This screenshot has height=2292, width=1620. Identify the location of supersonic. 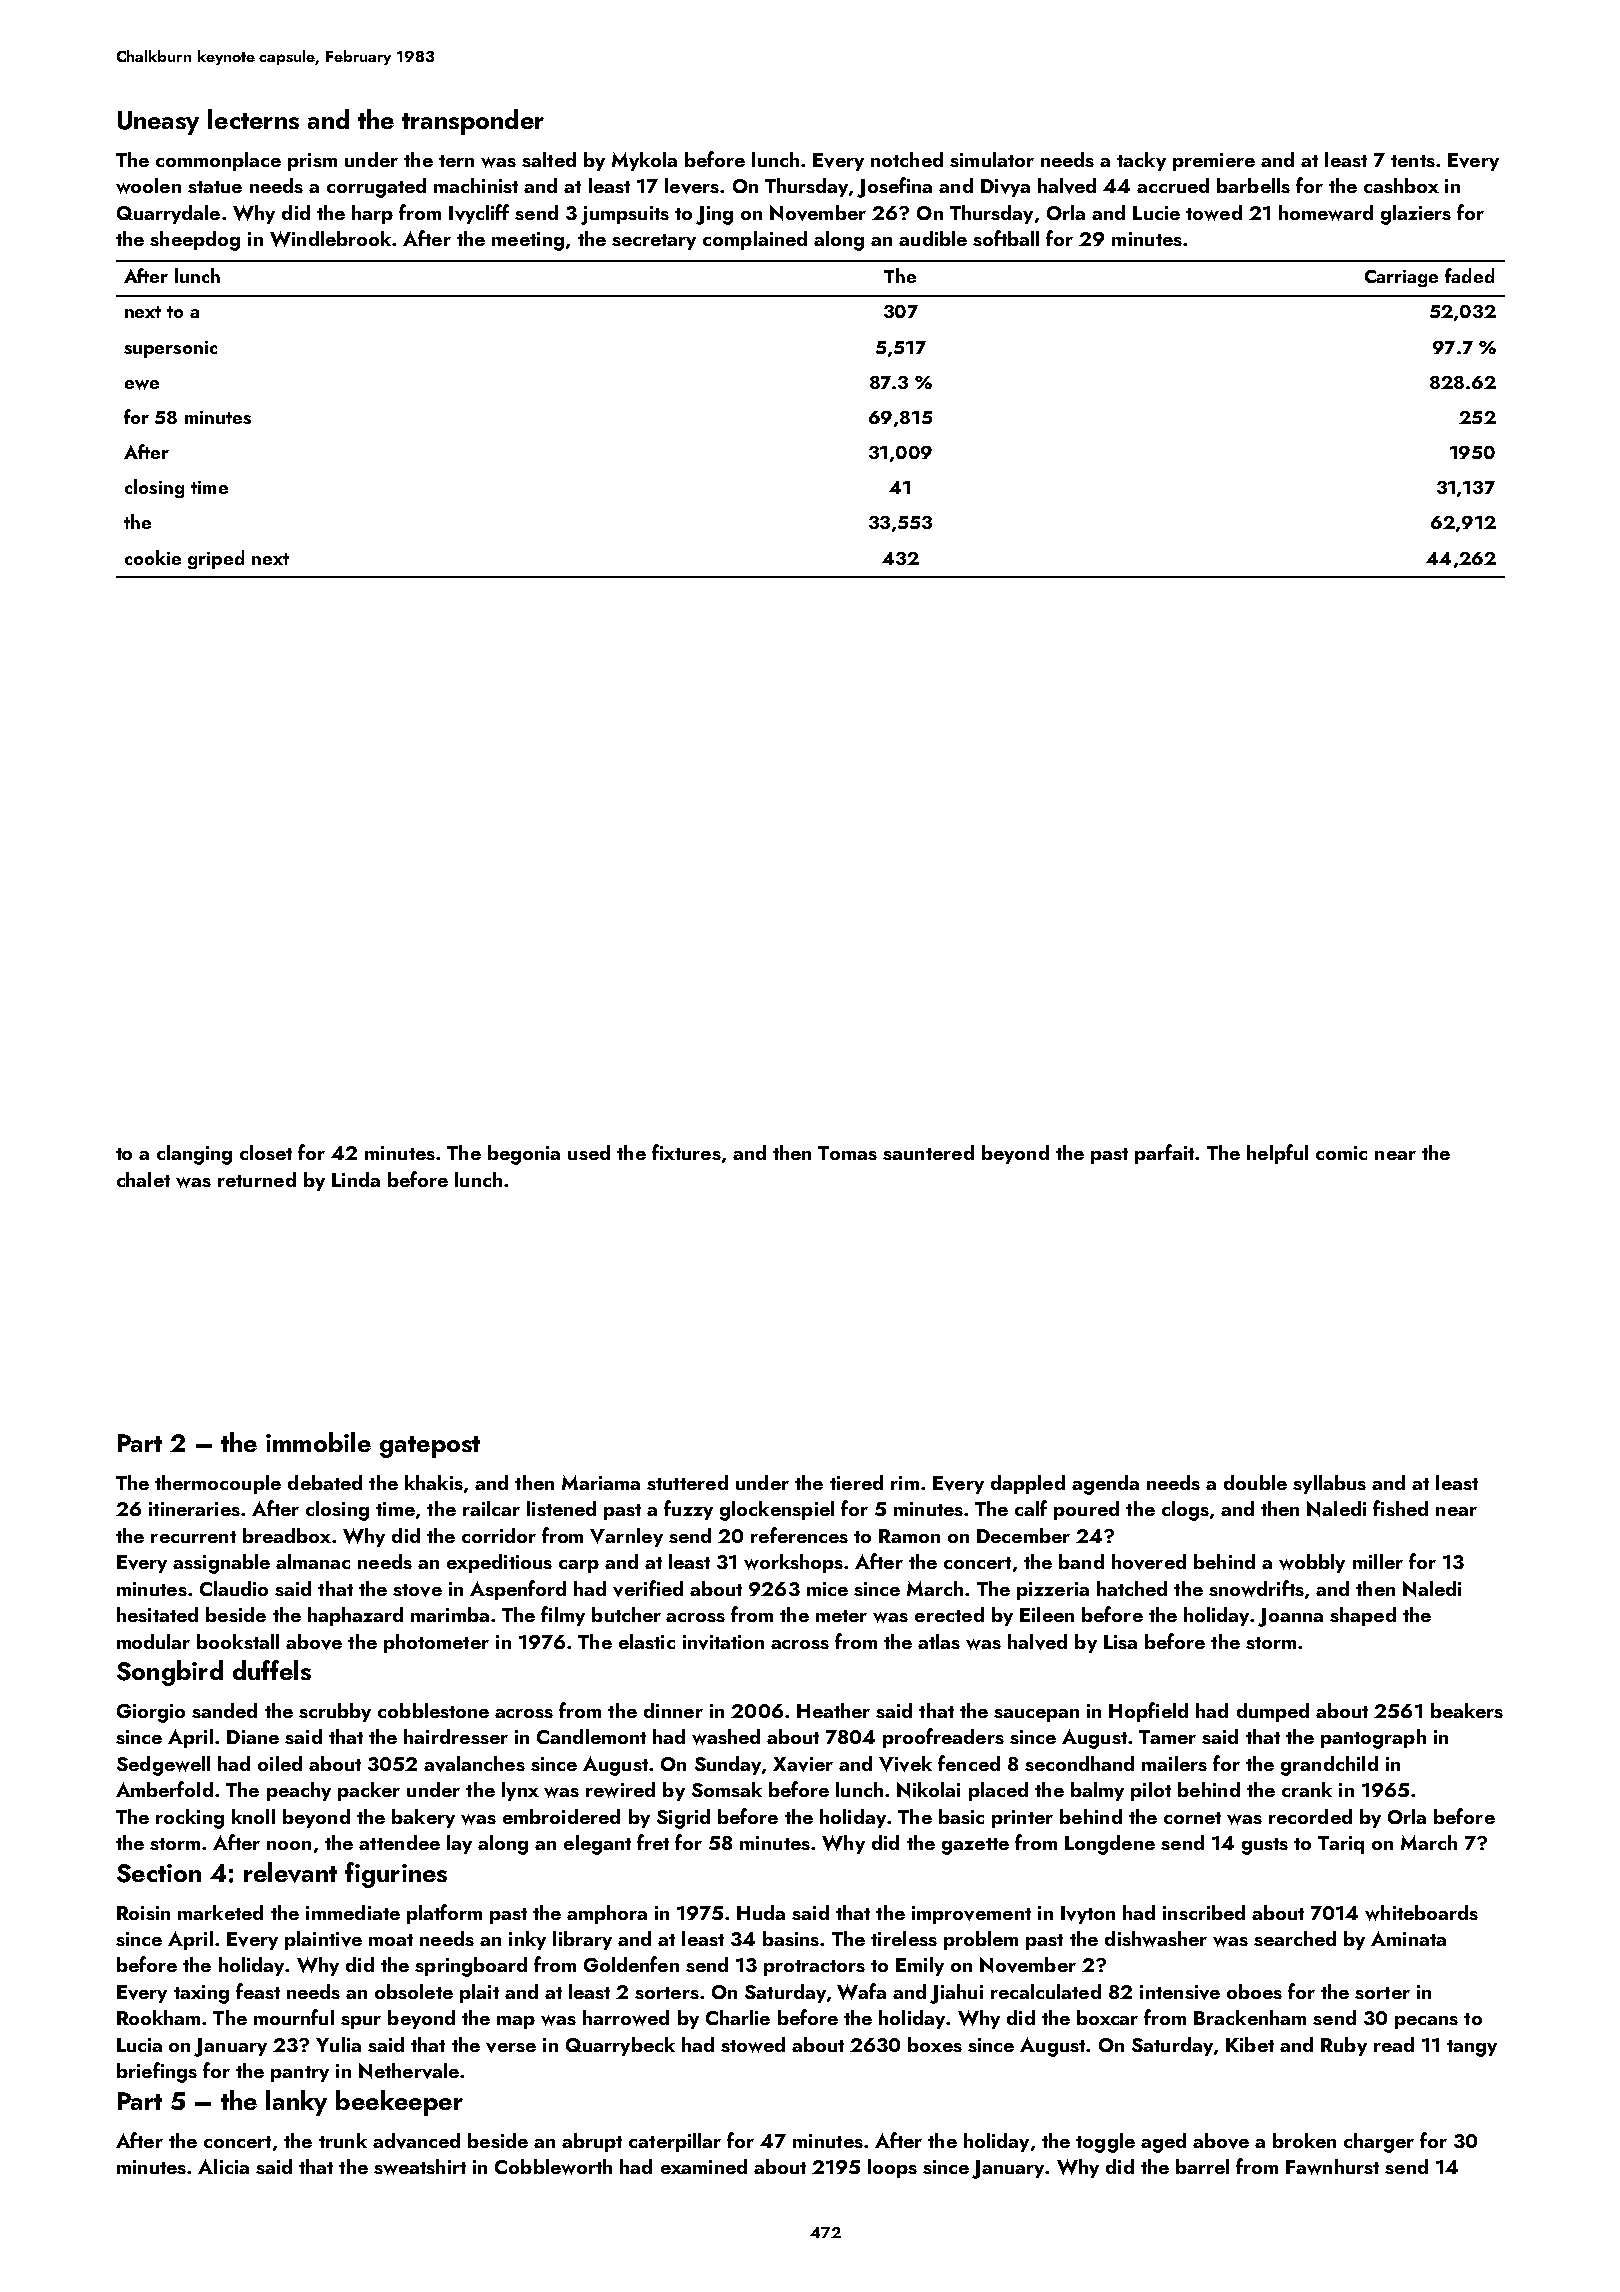
(170, 349).
